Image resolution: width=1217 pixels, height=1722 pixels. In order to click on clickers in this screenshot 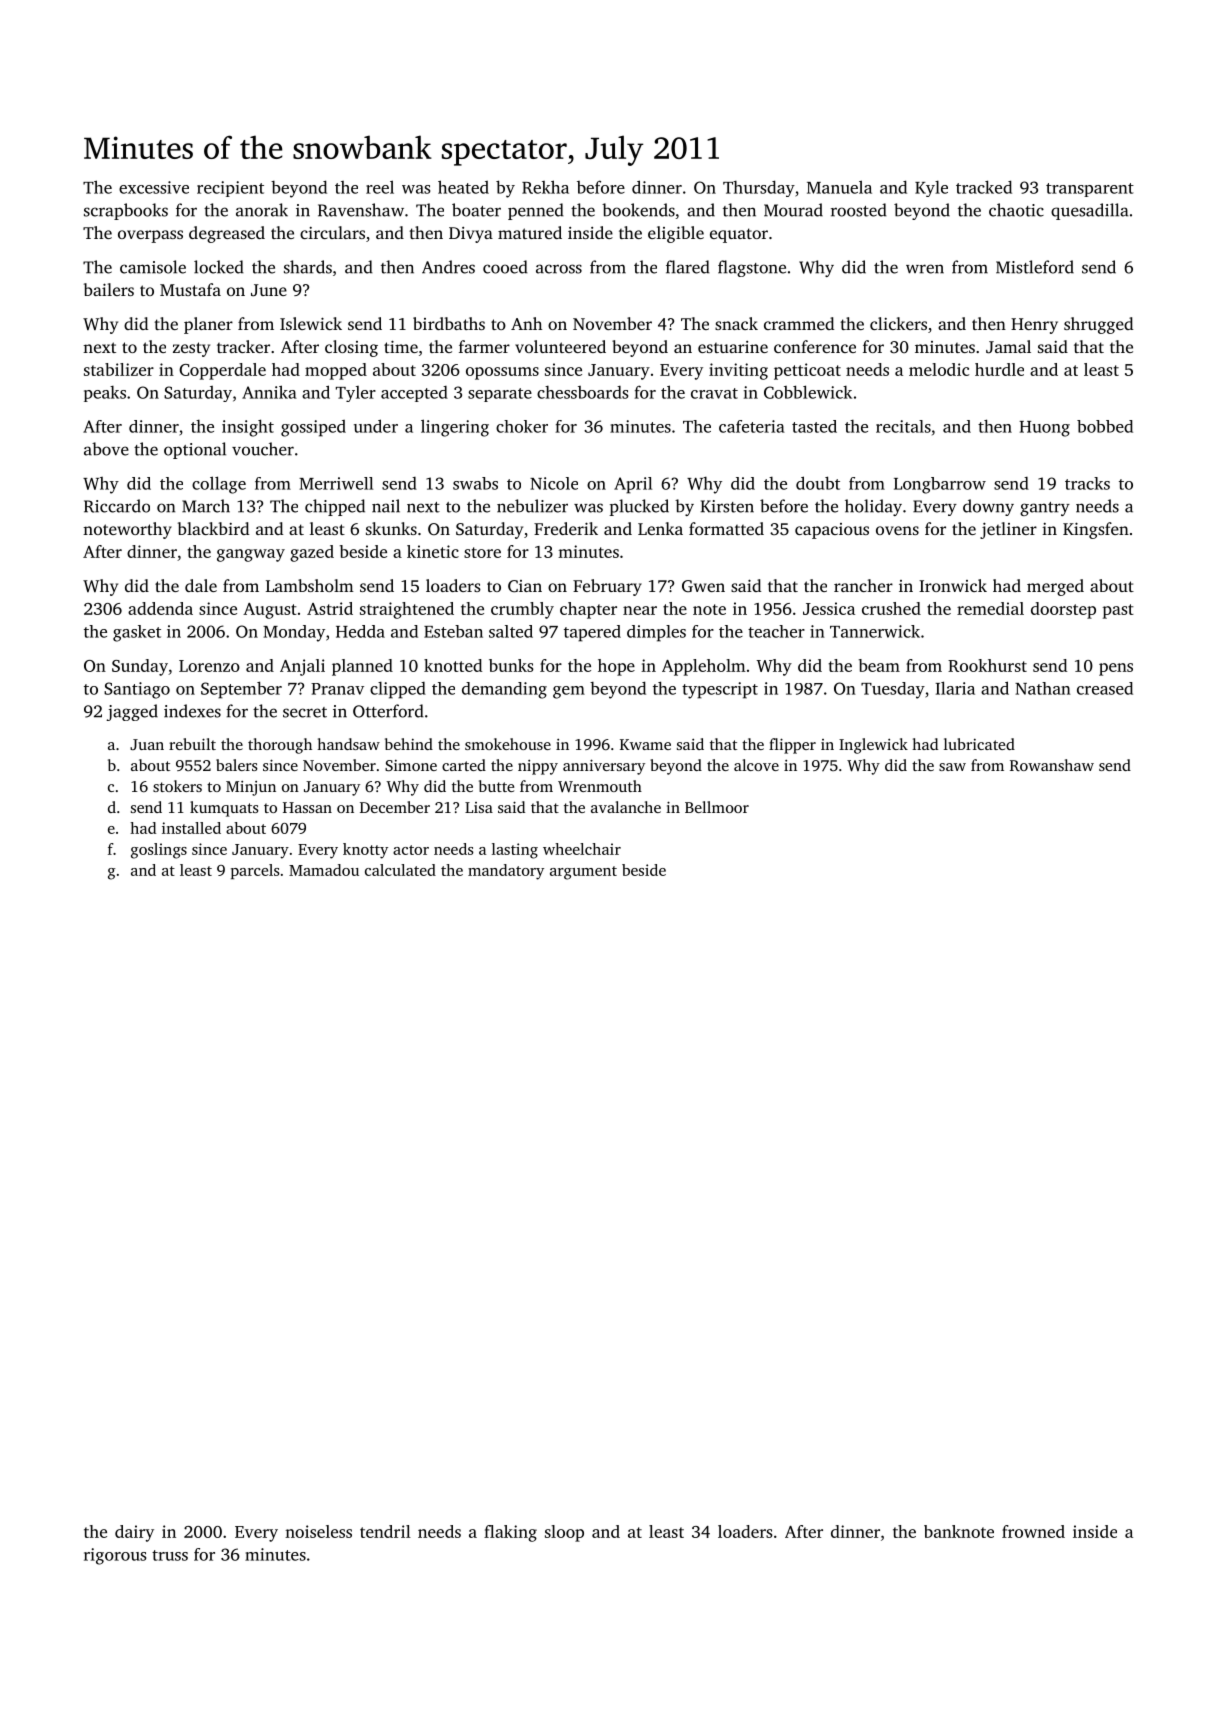, I will do `click(898, 323)`.
